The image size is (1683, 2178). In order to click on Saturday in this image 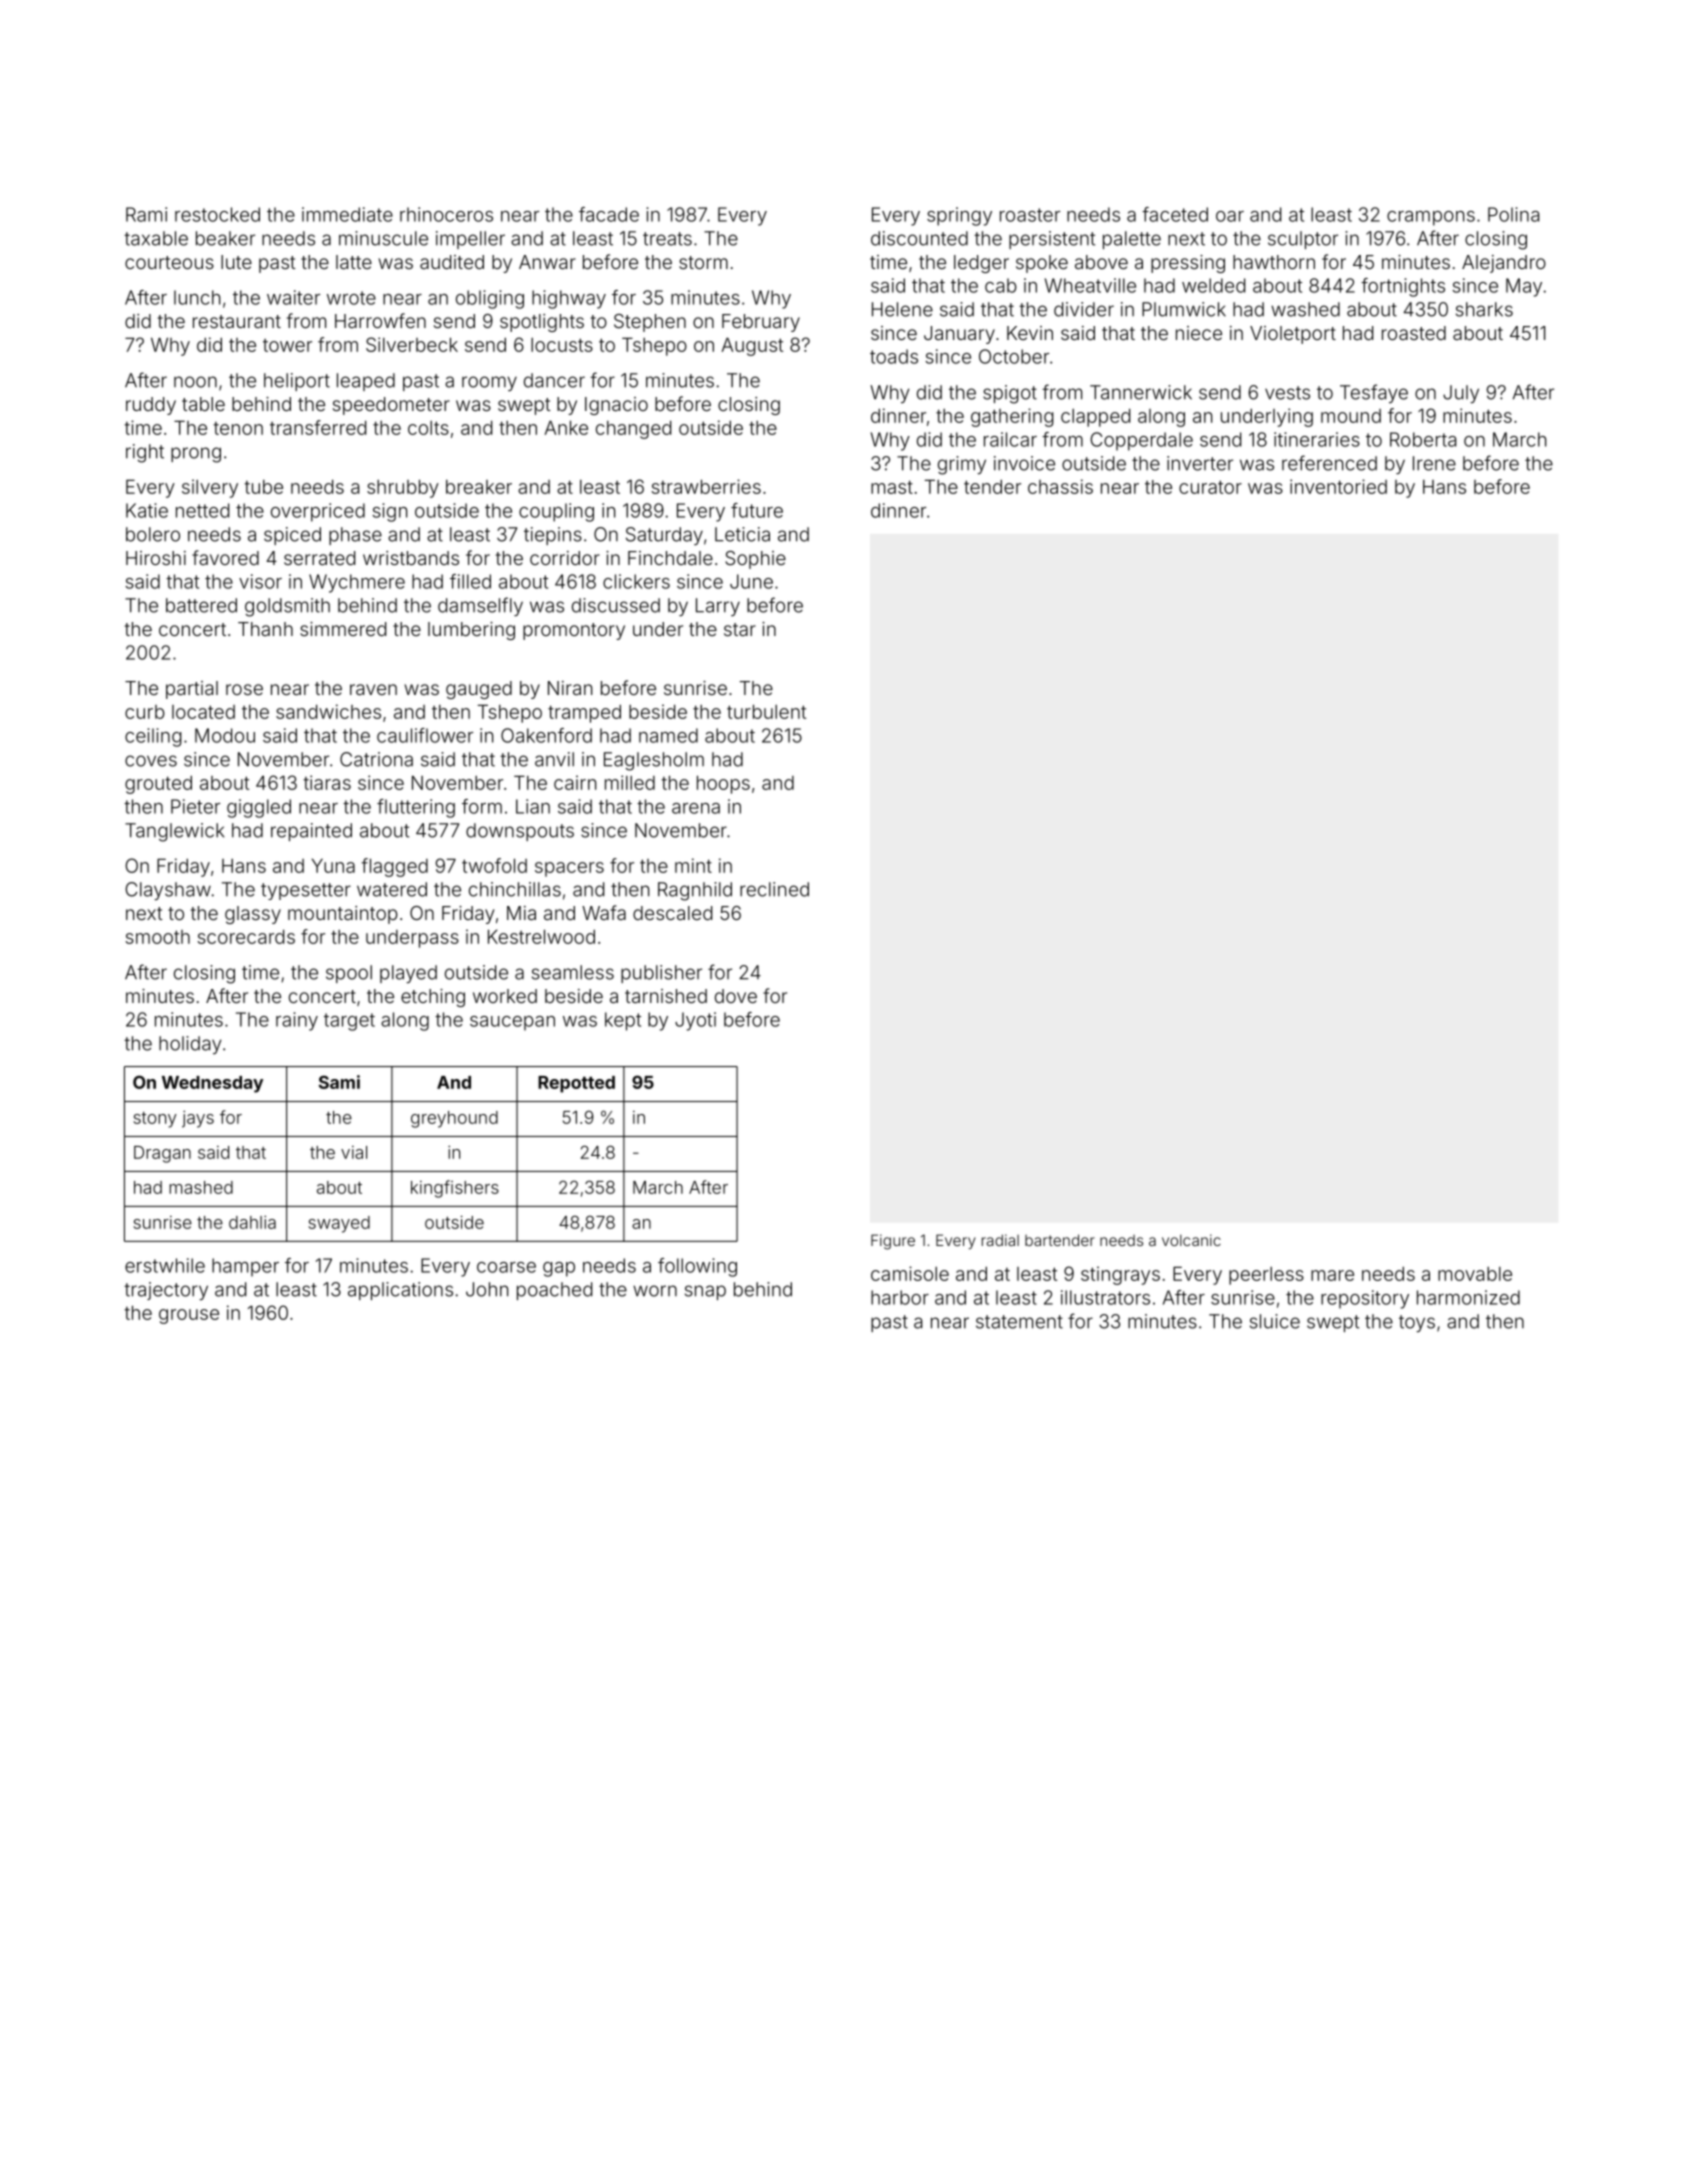, I will do `click(664, 536)`.
